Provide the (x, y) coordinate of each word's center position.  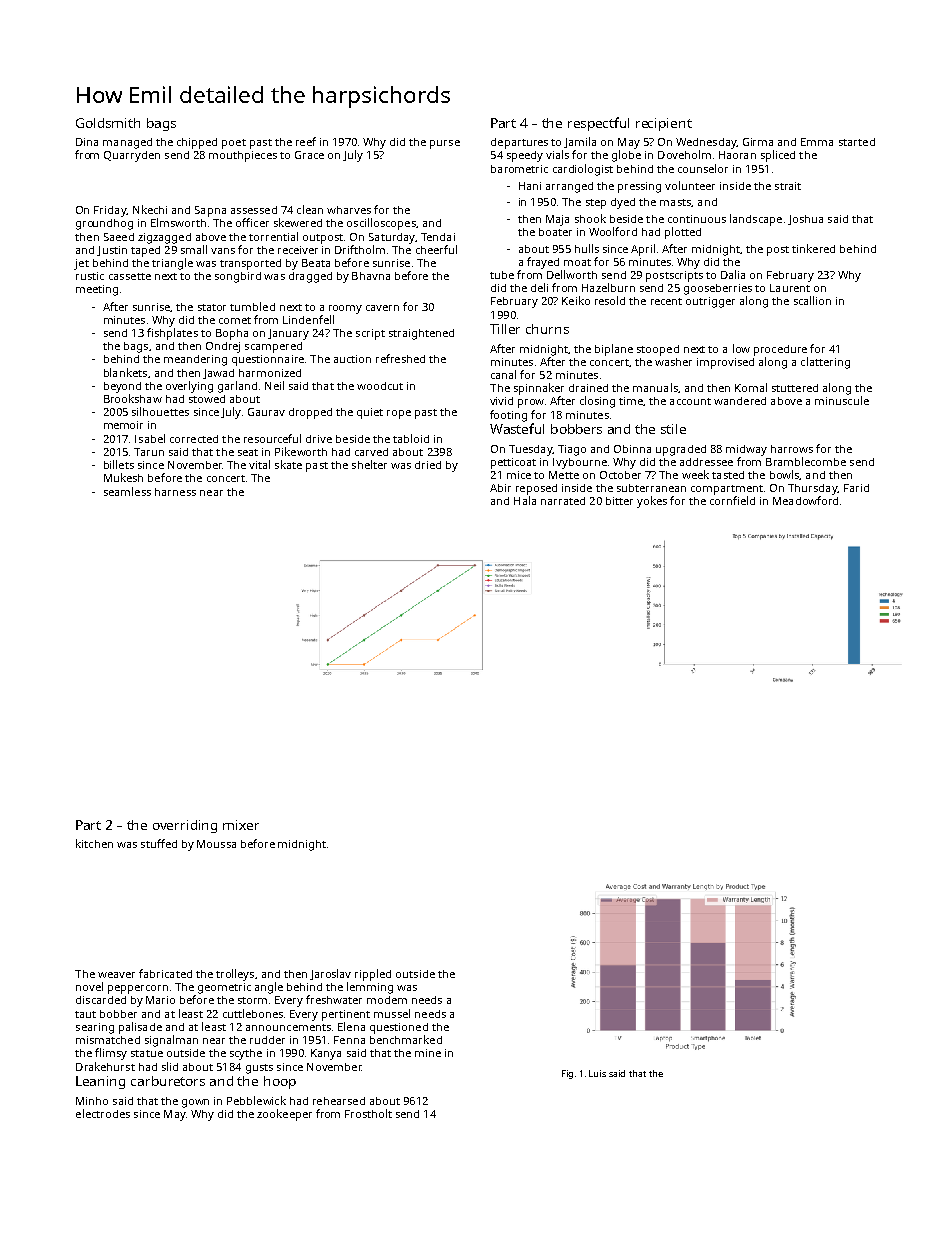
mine (428, 1053)
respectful (598, 124)
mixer (241, 825)
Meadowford (805, 500)
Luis (597, 1073)
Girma (758, 142)
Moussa (216, 844)
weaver (116, 975)
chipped (197, 143)
